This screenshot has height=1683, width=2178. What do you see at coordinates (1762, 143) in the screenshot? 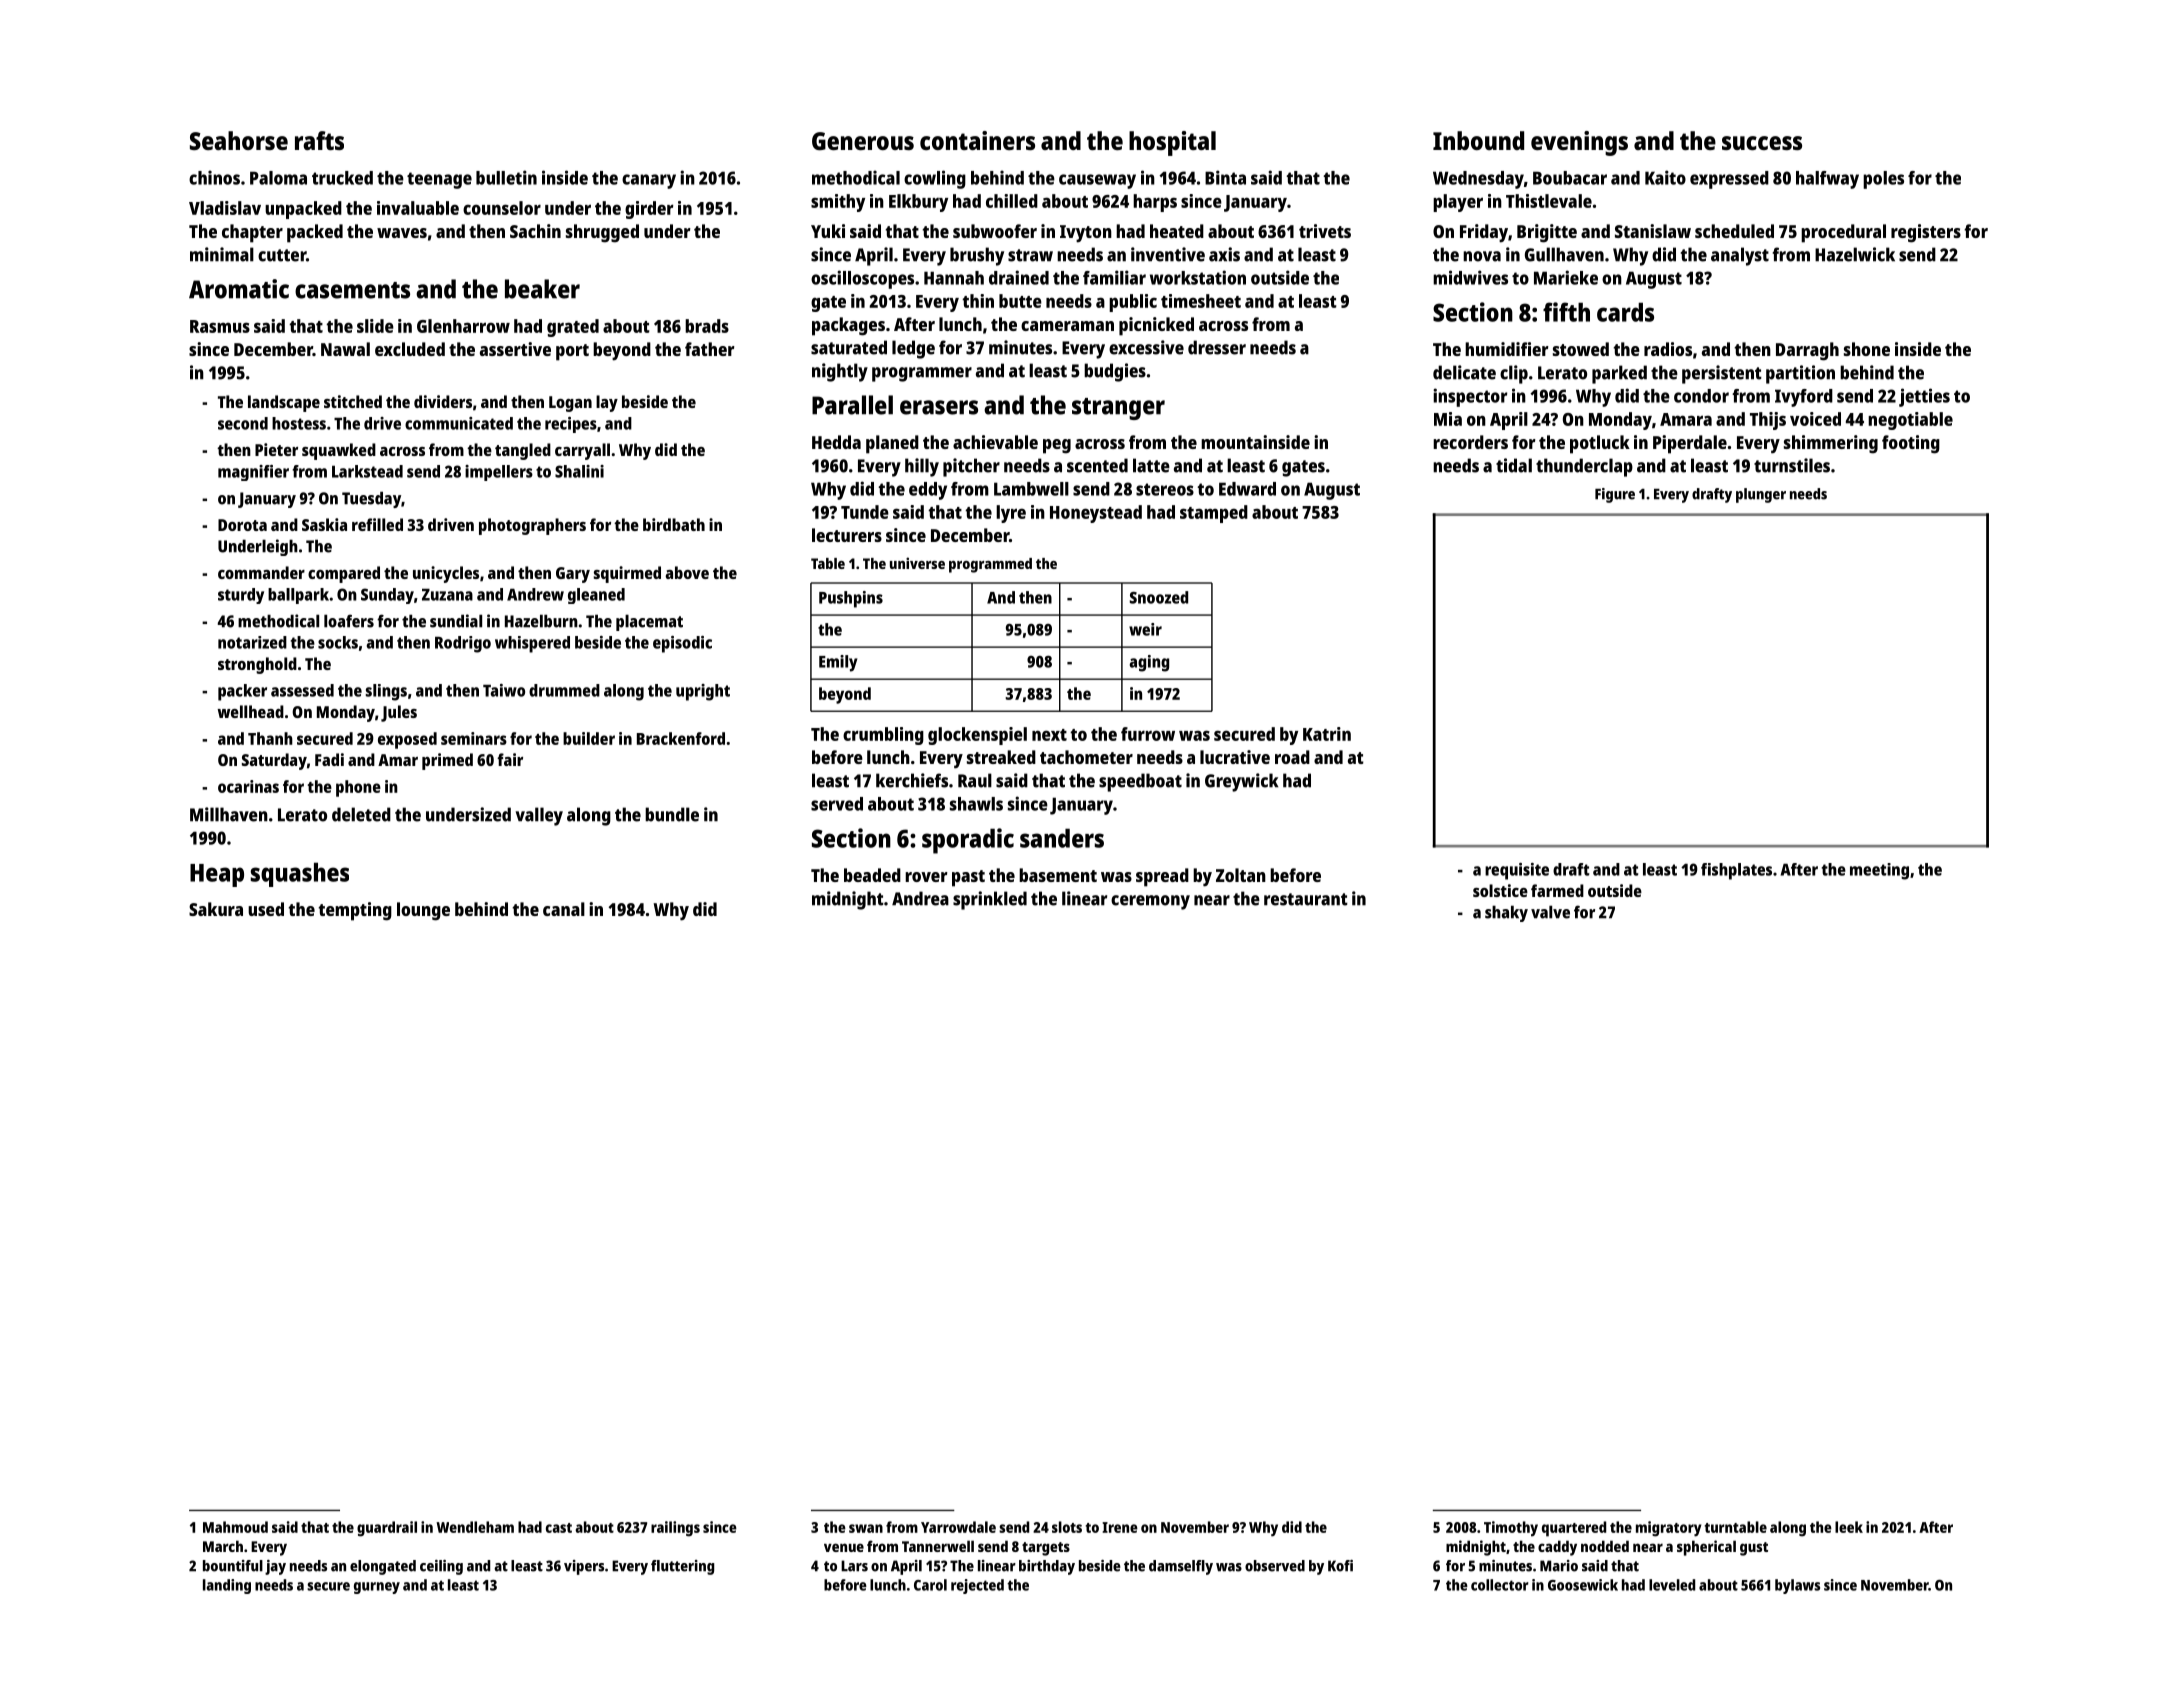
I see `success` at bounding box center [1762, 143].
